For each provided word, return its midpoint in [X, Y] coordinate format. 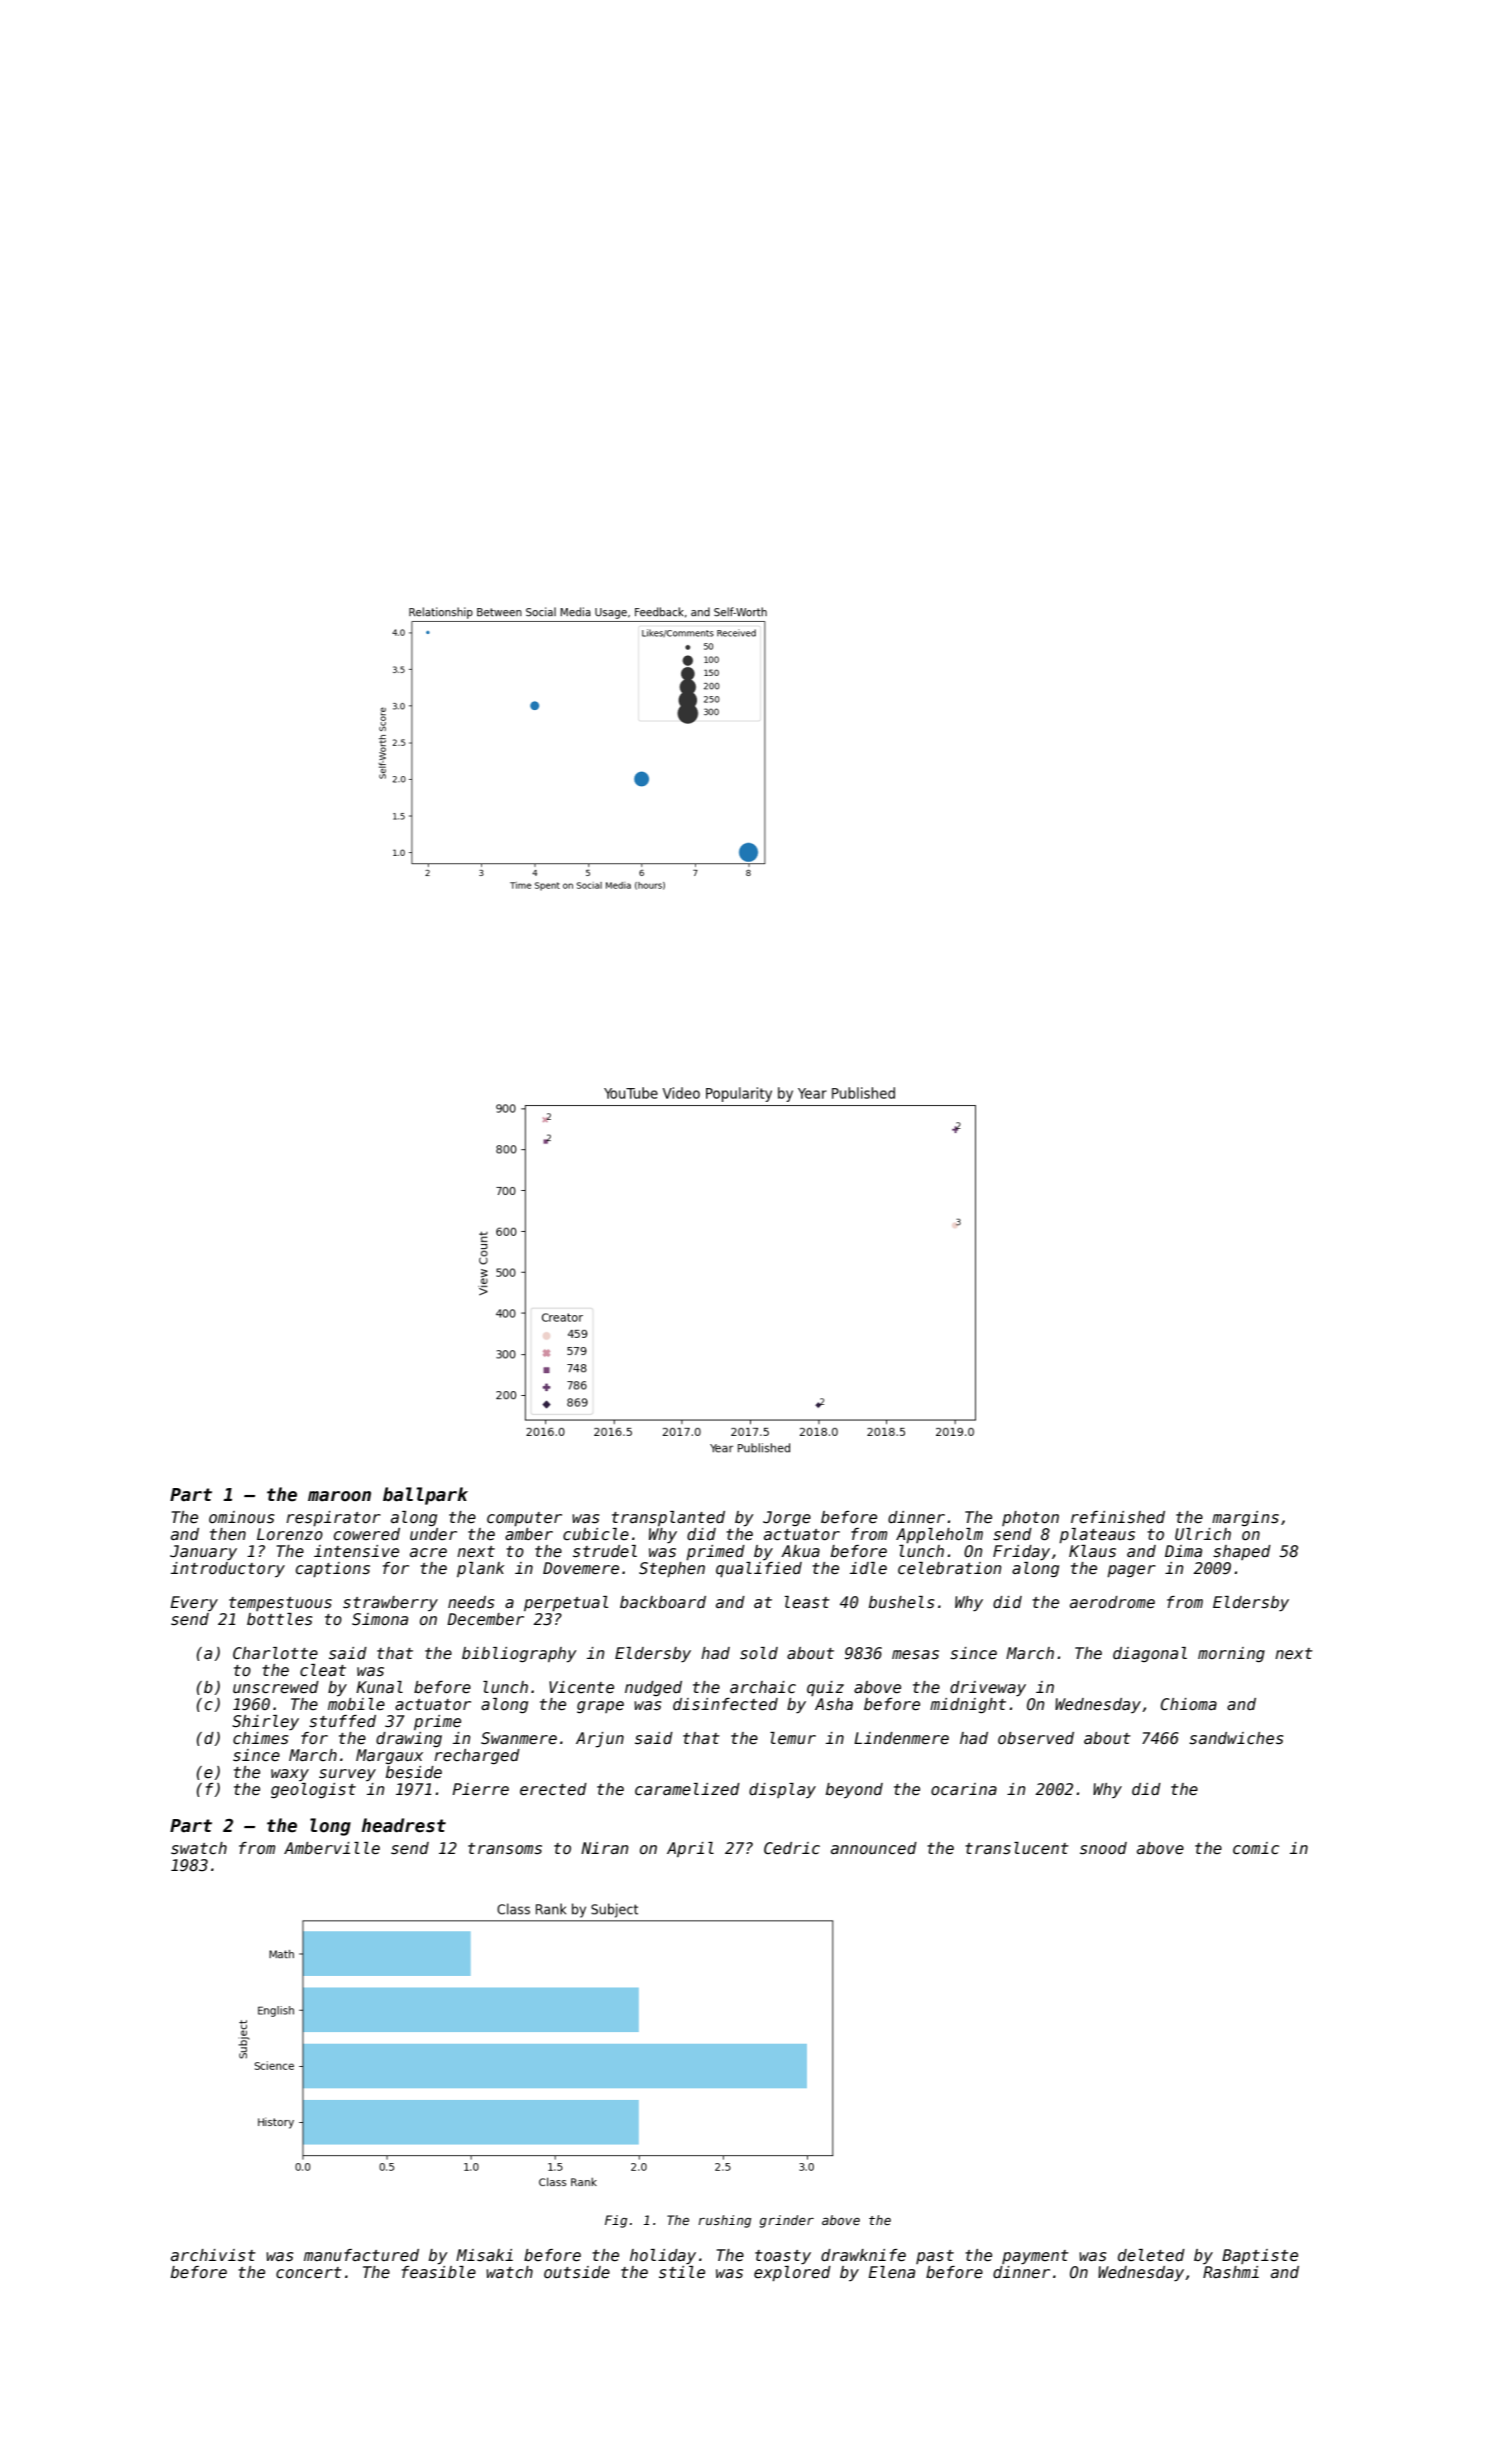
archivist [213, 2255]
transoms [505, 1849]
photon [1030, 1518]
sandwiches [1236, 1738]
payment [1035, 2257]
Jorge [787, 1518]
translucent [1017, 1848]
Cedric [792, 1848]
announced [874, 1848]
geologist [313, 1790]
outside [577, 2272]
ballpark [425, 1496]
